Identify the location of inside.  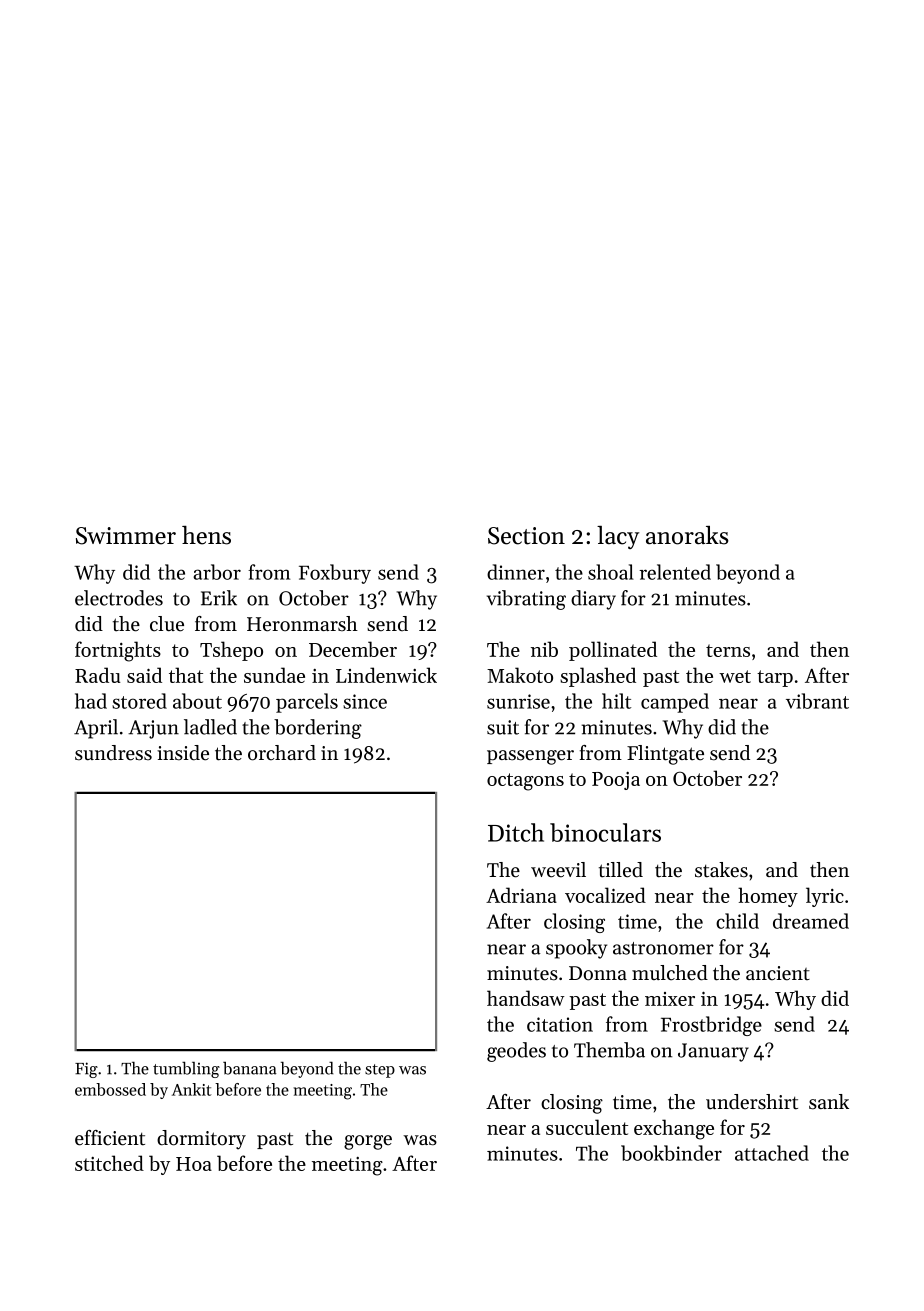
(183, 753).
